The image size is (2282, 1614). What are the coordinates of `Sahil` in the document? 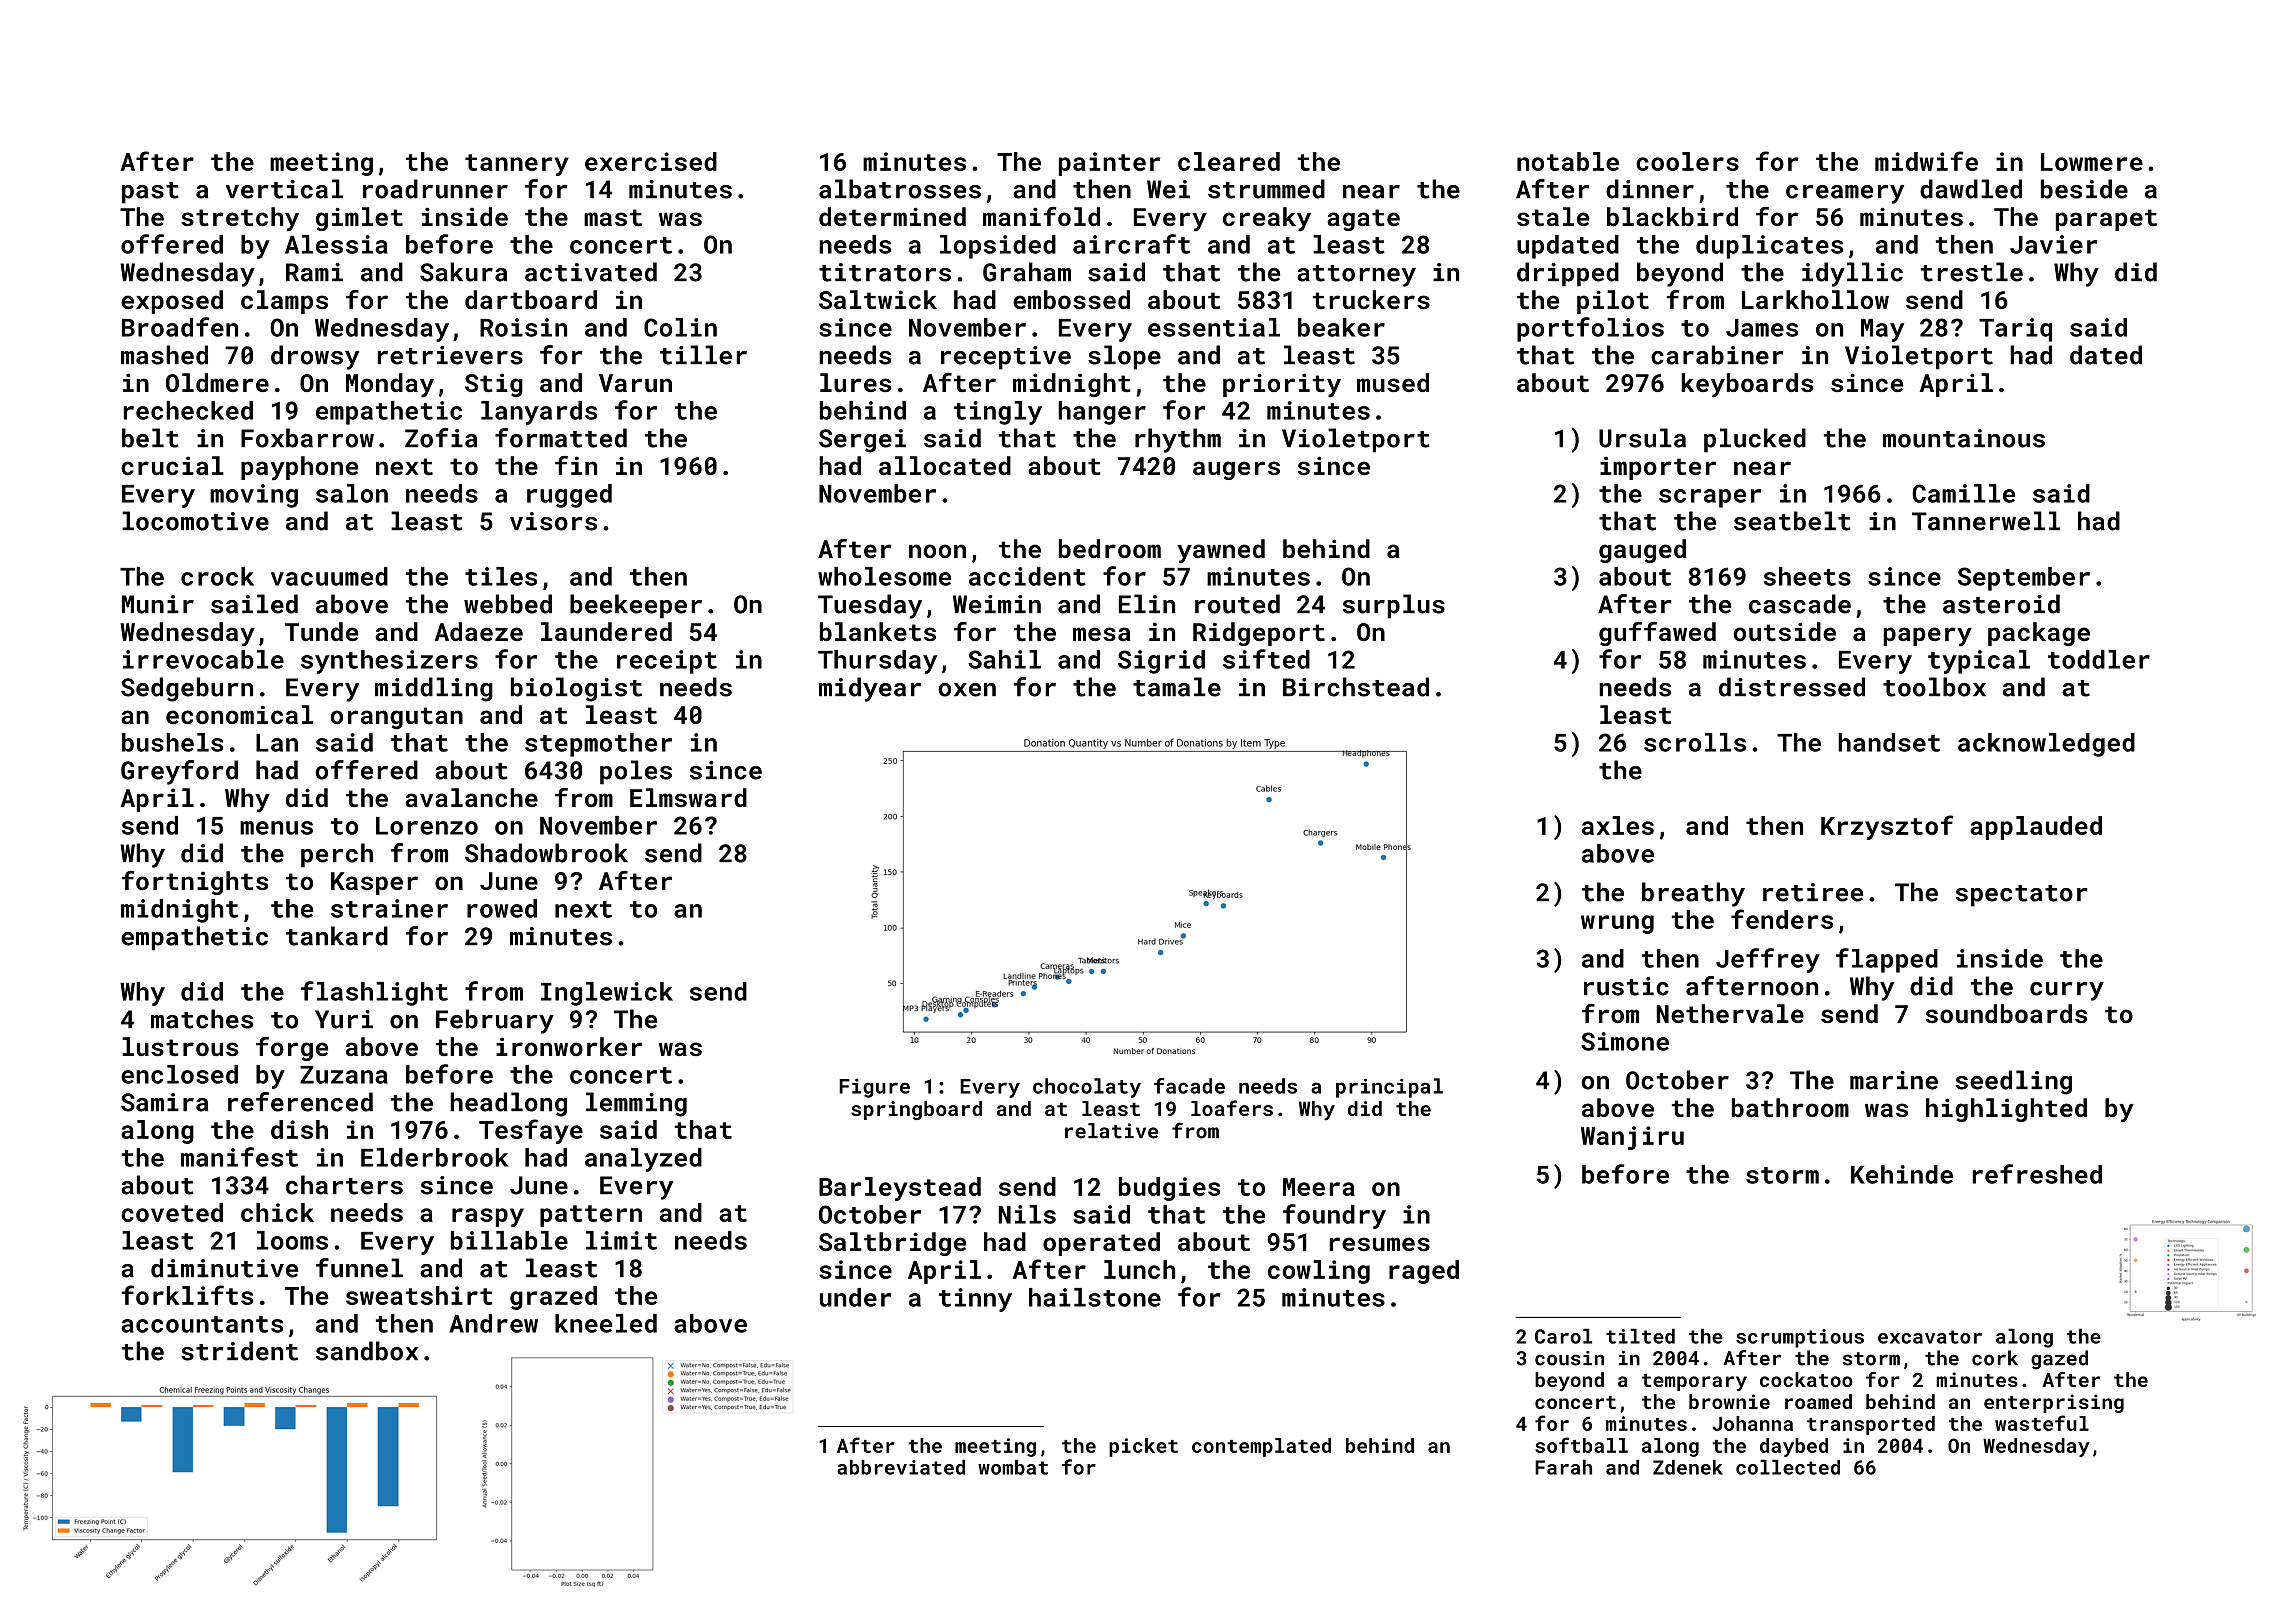 It's located at (1004, 659).
